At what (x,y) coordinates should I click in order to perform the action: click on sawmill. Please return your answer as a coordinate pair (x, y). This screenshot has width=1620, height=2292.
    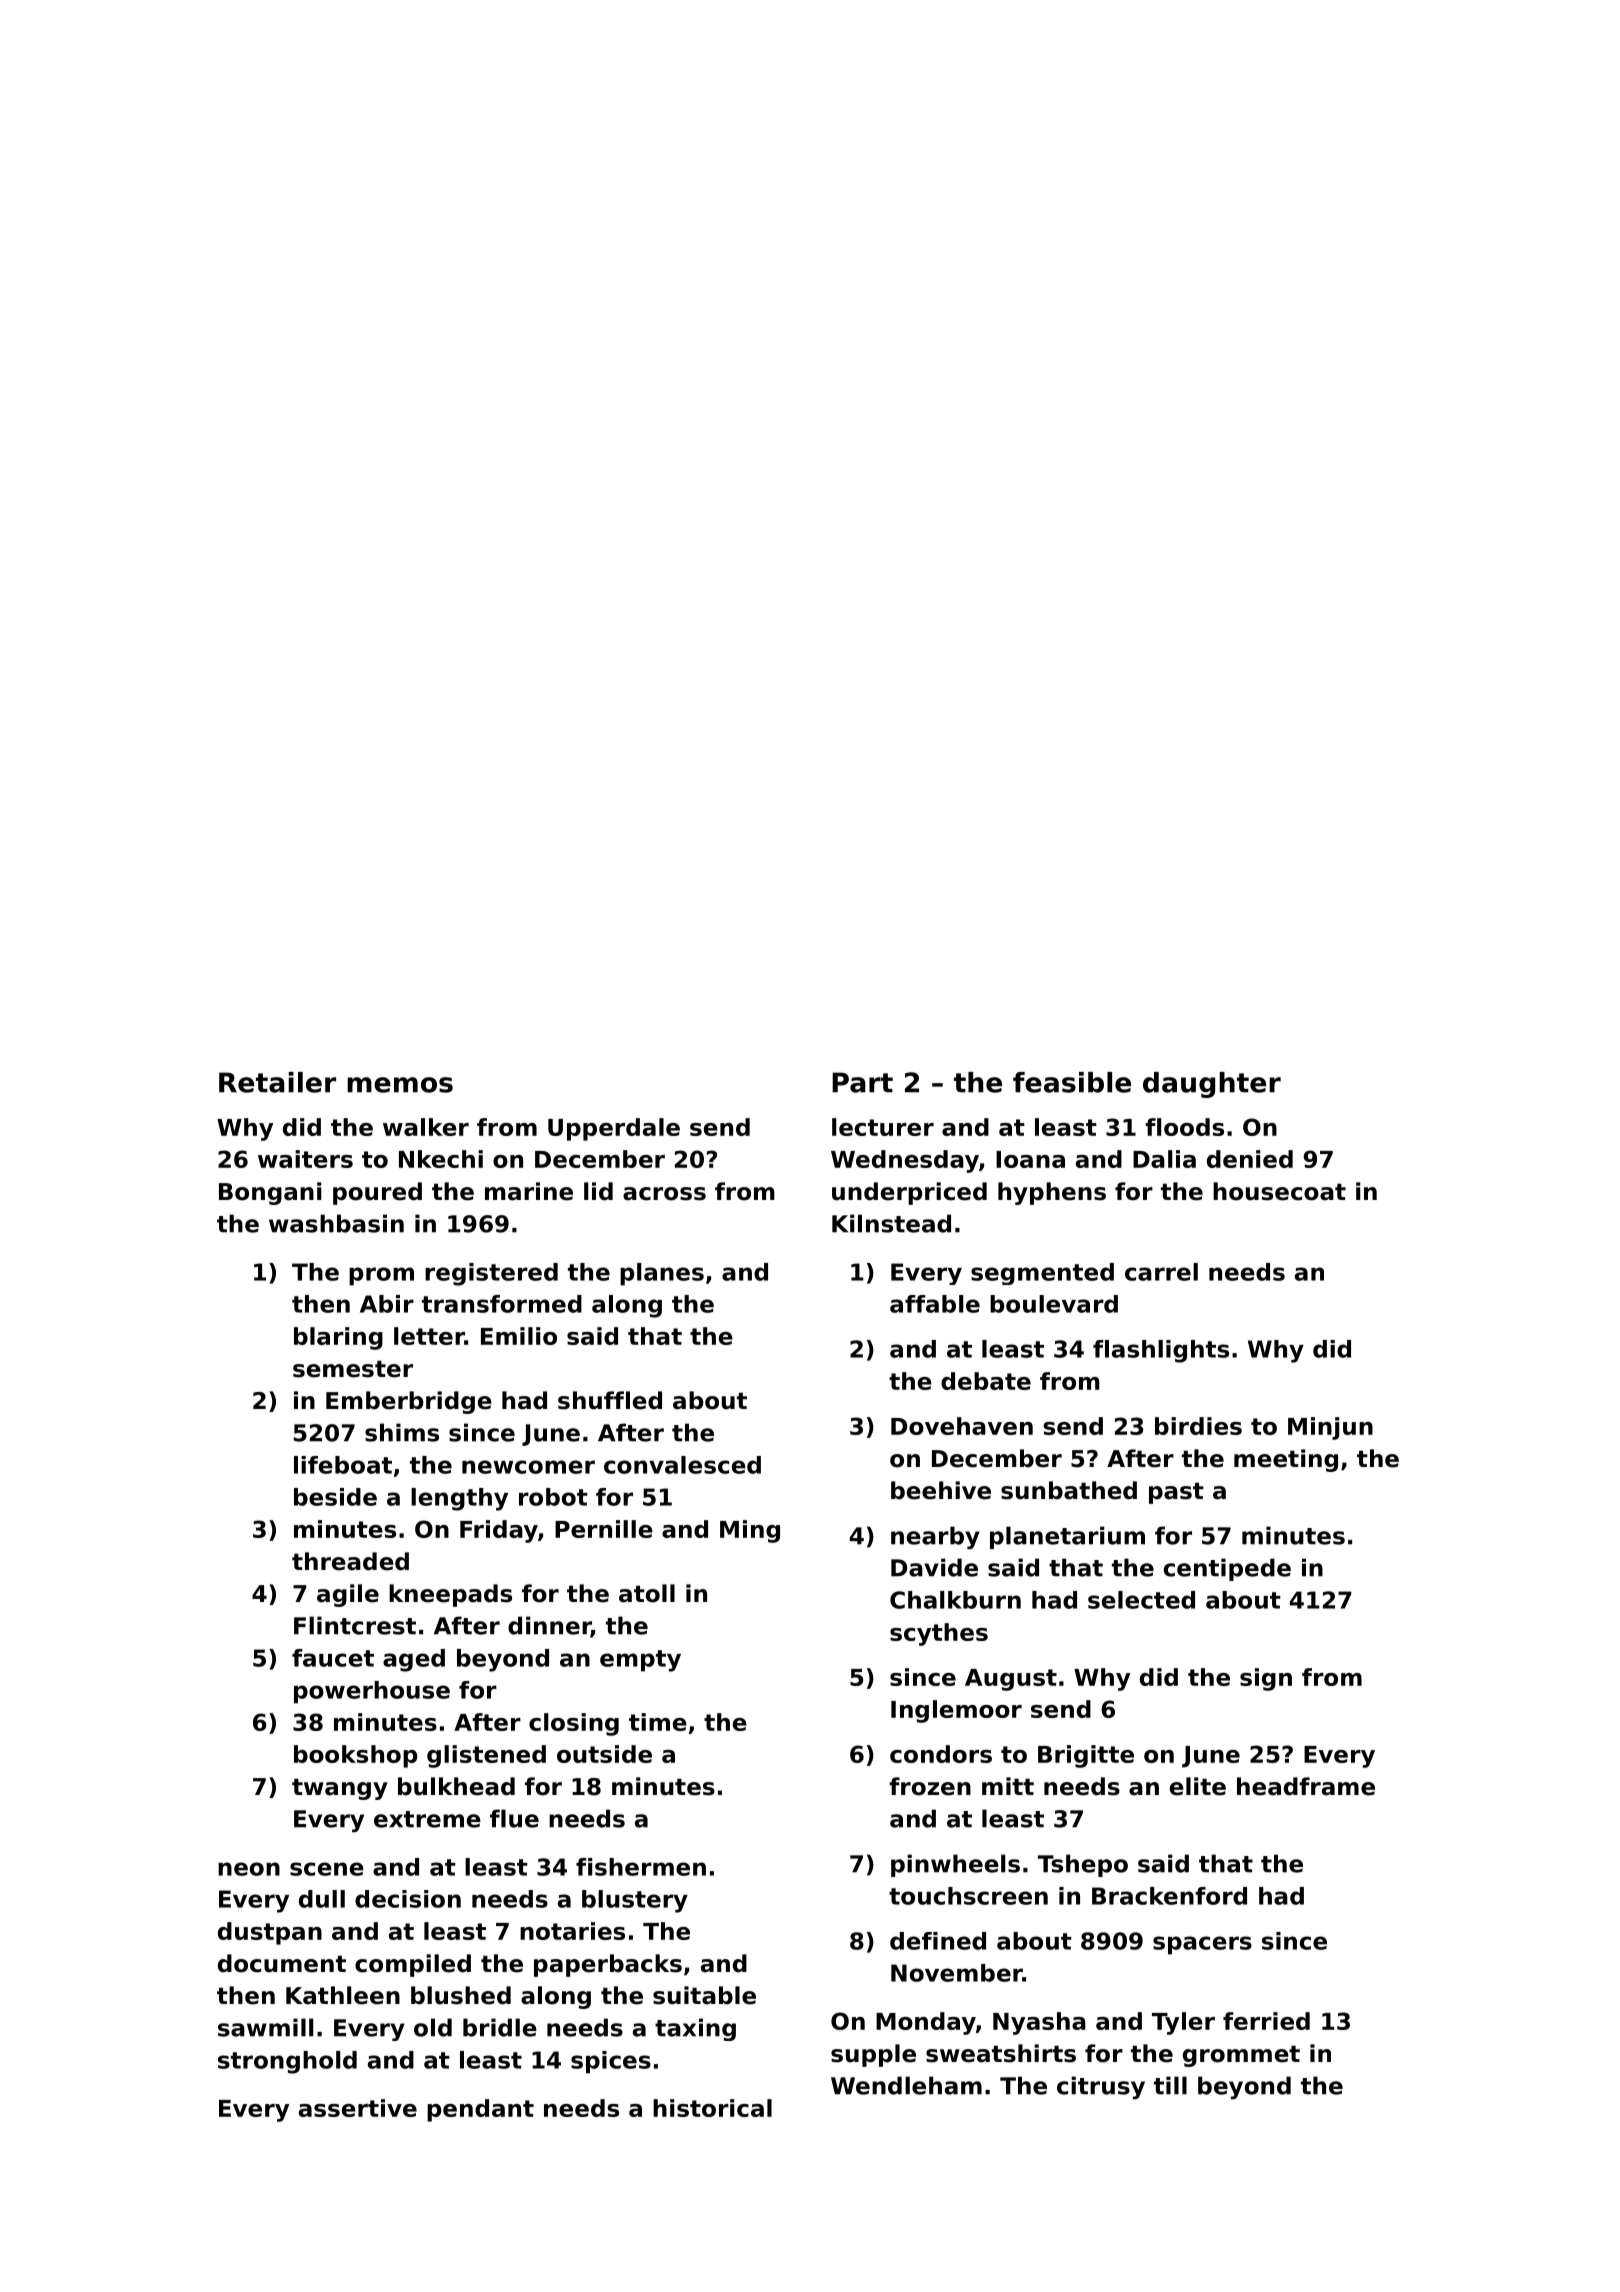
    Looking at the image, I should click on (265, 2027).
